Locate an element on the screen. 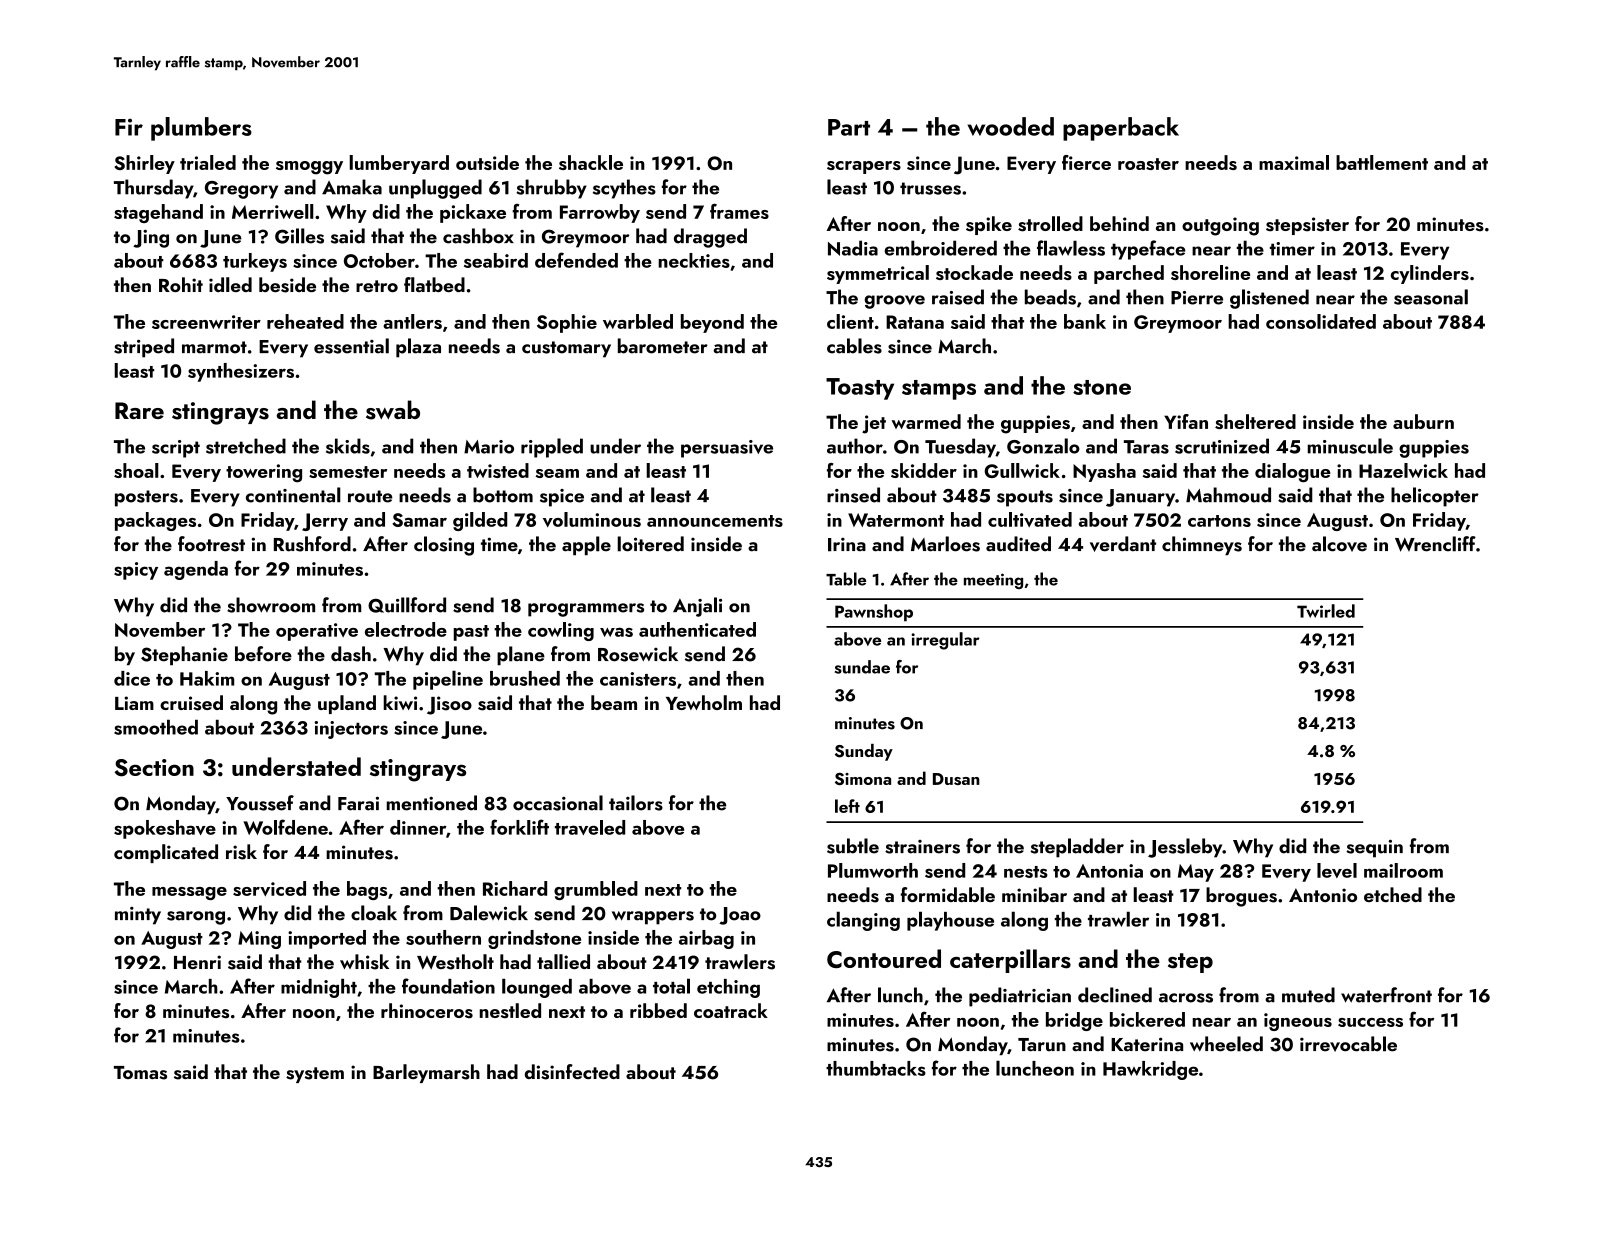 This screenshot has height=1244, width=1610. Wolfdene is located at coordinates (285, 827).
